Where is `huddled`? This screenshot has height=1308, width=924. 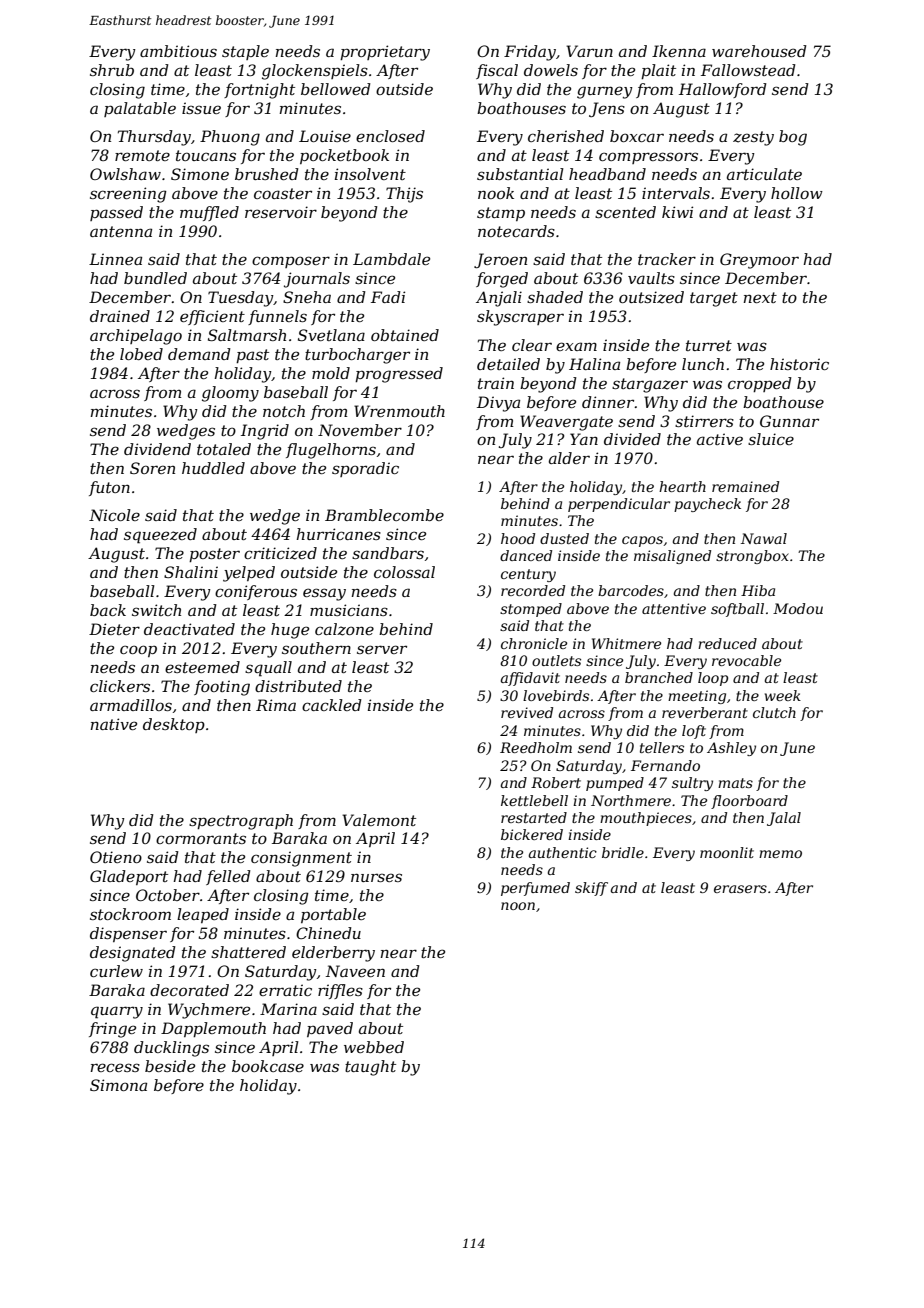
huddled is located at coordinates (213, 468).
